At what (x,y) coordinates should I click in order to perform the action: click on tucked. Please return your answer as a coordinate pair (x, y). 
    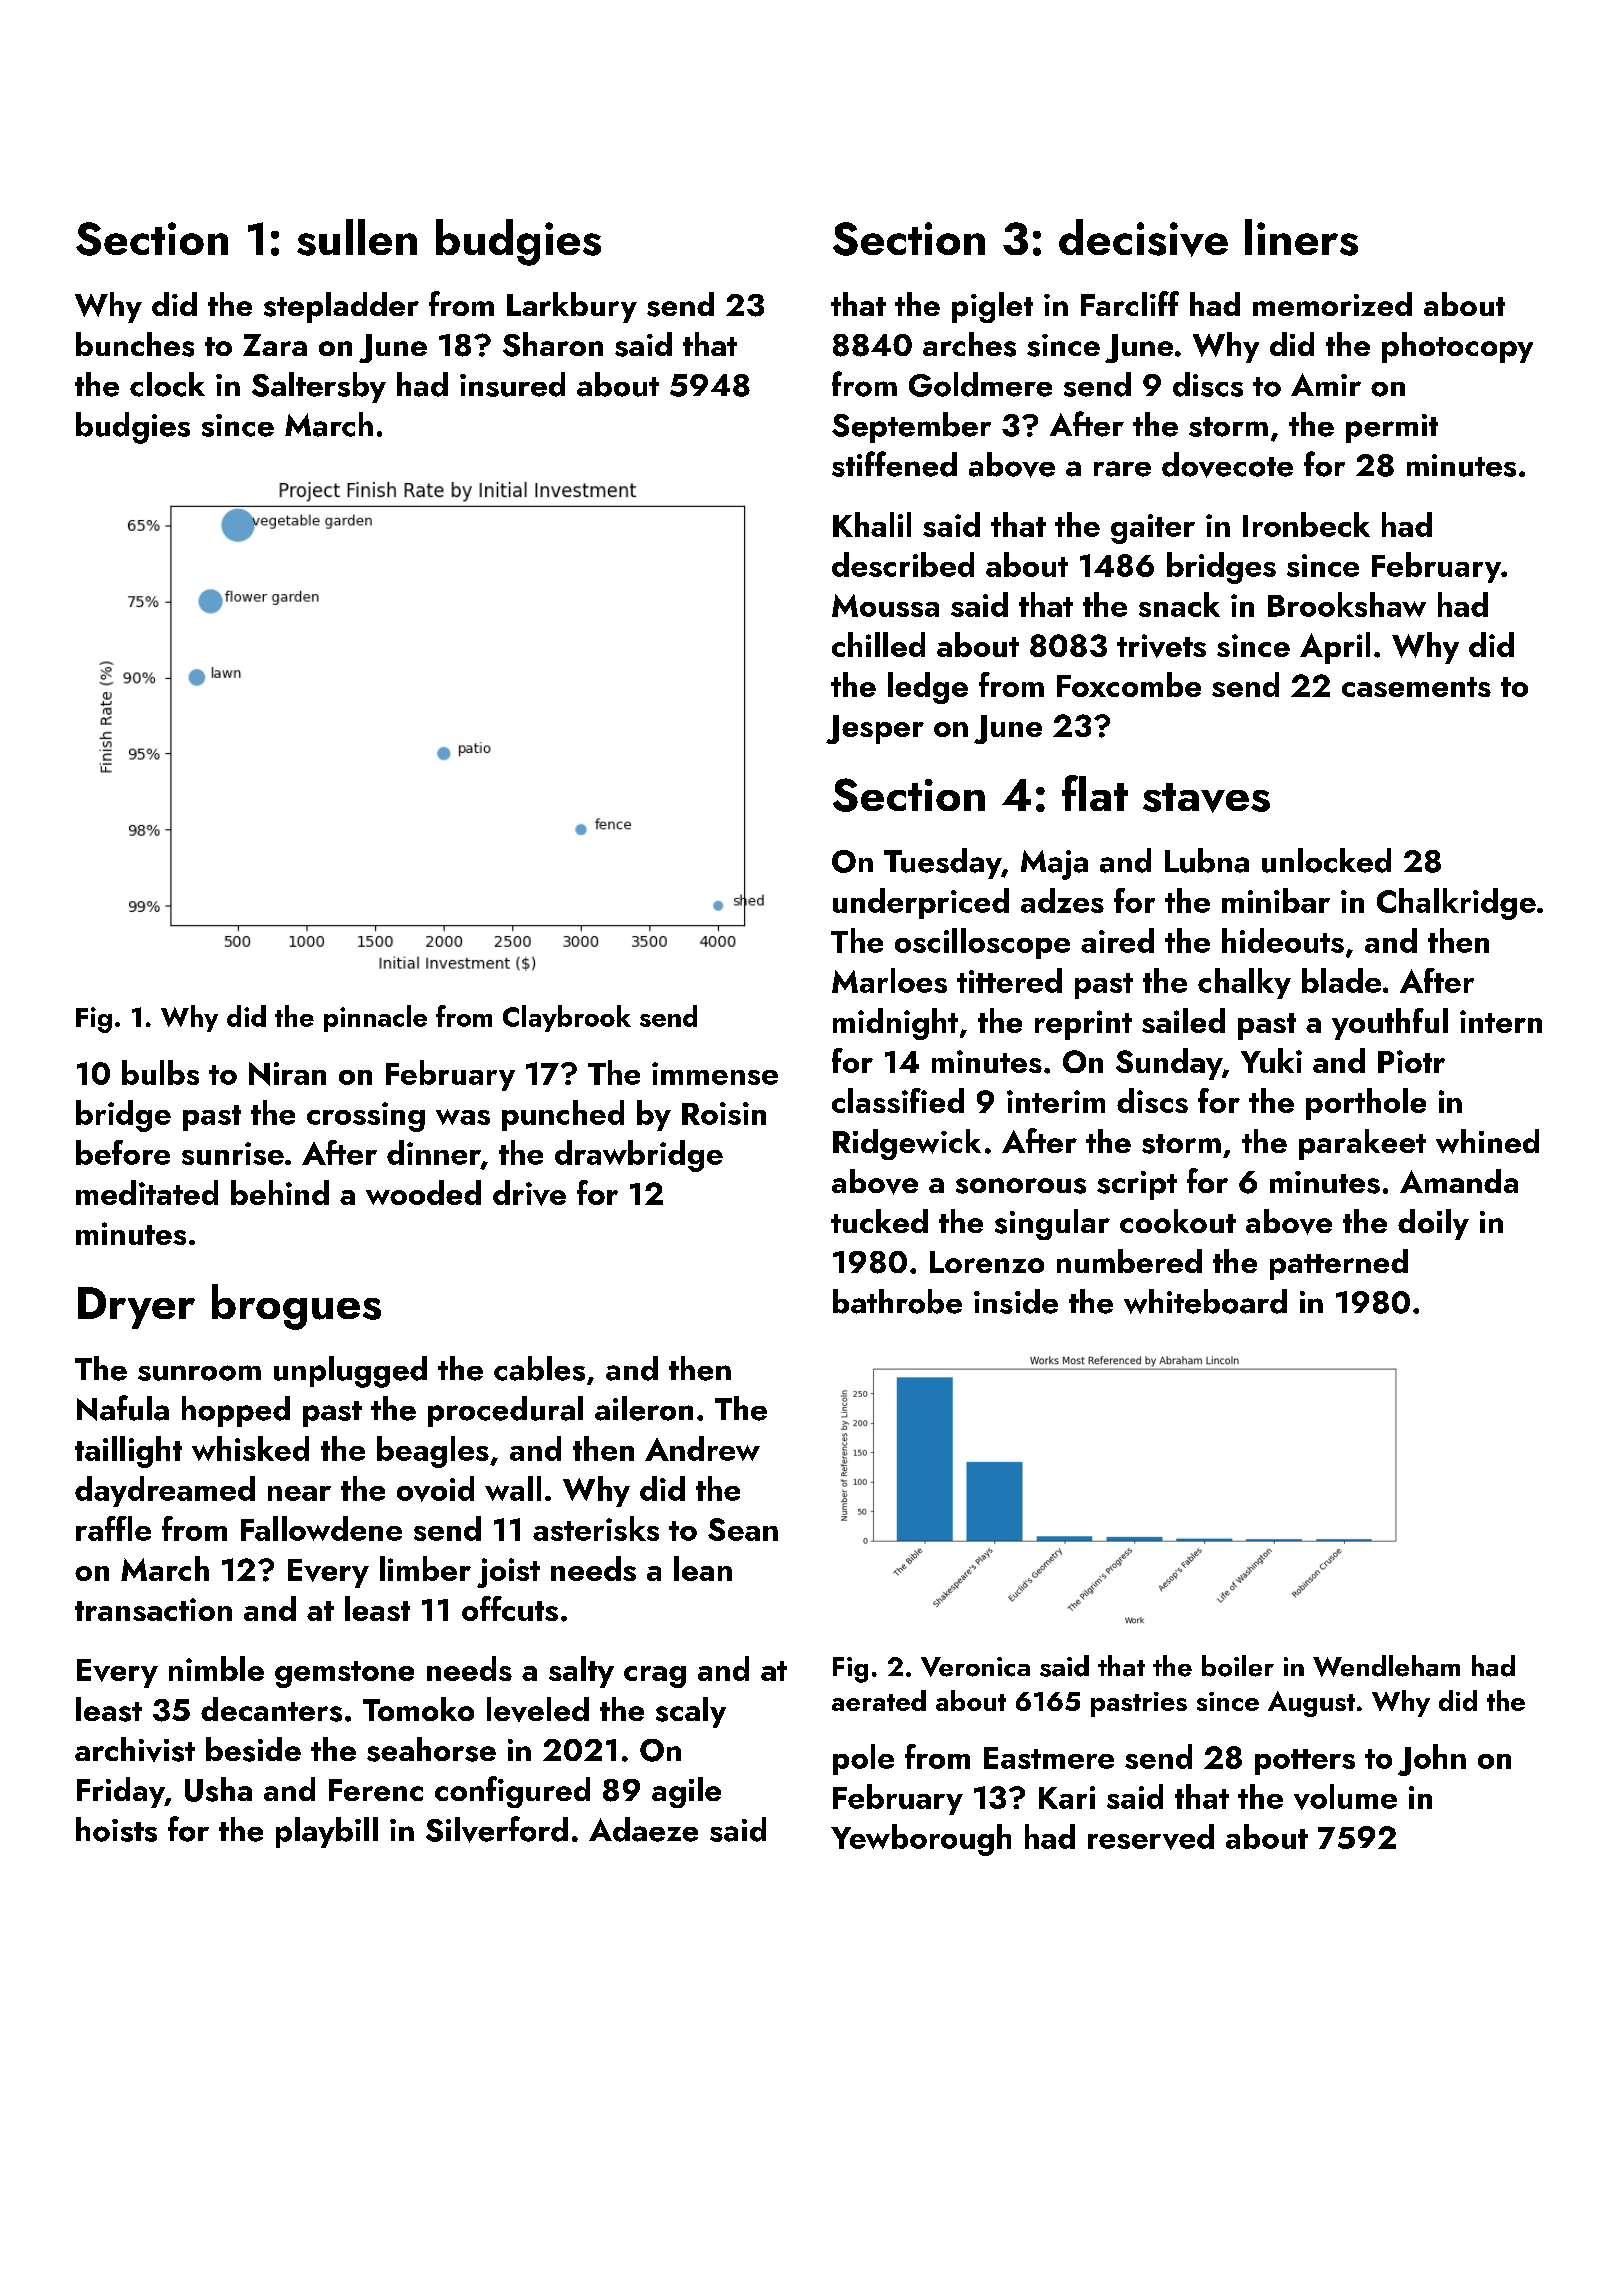
    Looking at the image, I should click on (879, 1221).
